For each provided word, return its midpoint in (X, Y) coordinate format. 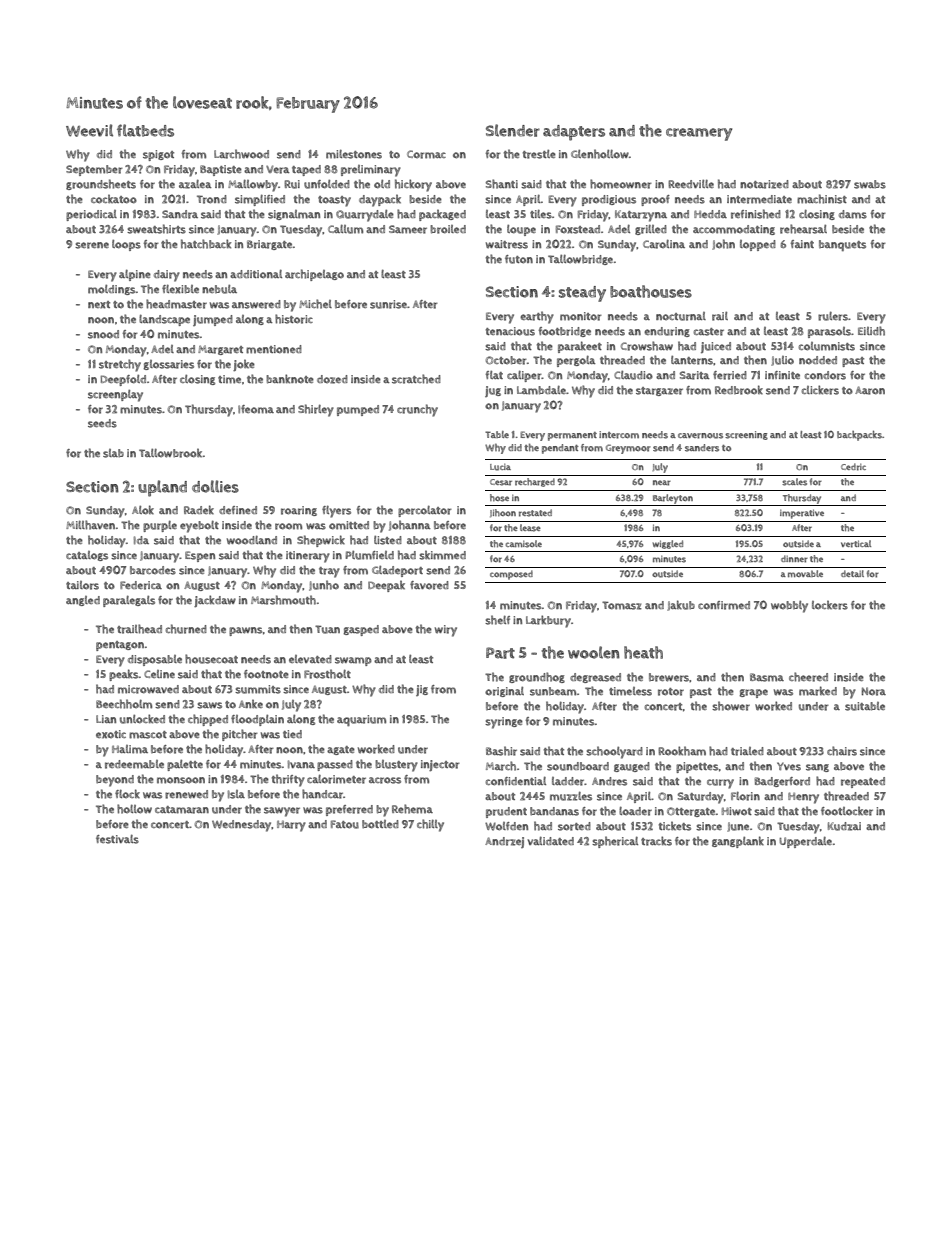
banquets (842, 245)
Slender (513, 130)
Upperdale (806, 842)
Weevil (89, 130)
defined (238, 510)
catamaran (182, 810)
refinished (756, 214)
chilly (430, 825)
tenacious (510, 331)
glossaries (168, 365)
